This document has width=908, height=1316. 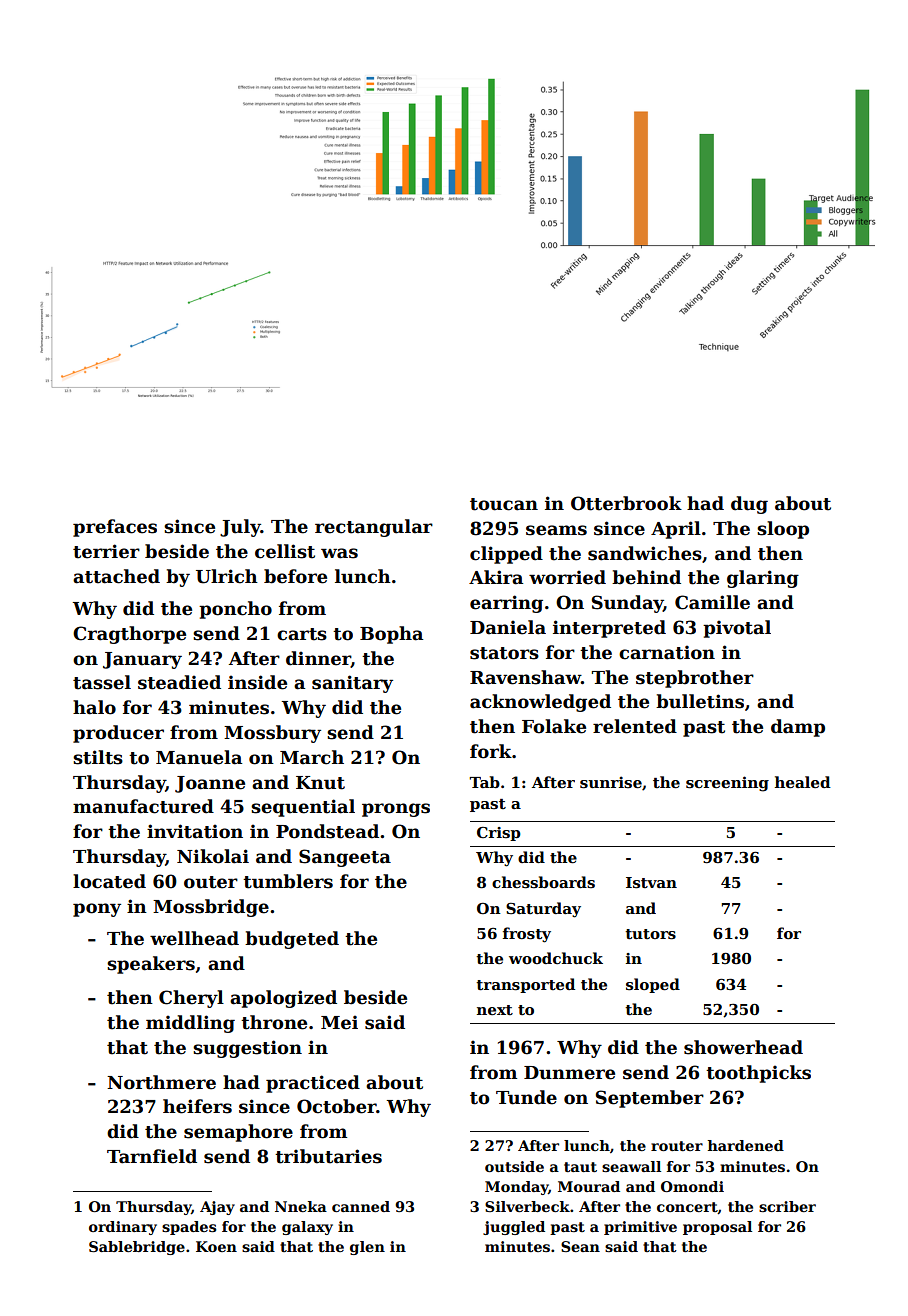 What do you see at coordinates (504, 504) in the document?
I see `toucan` at bounding box center [504, 504].
